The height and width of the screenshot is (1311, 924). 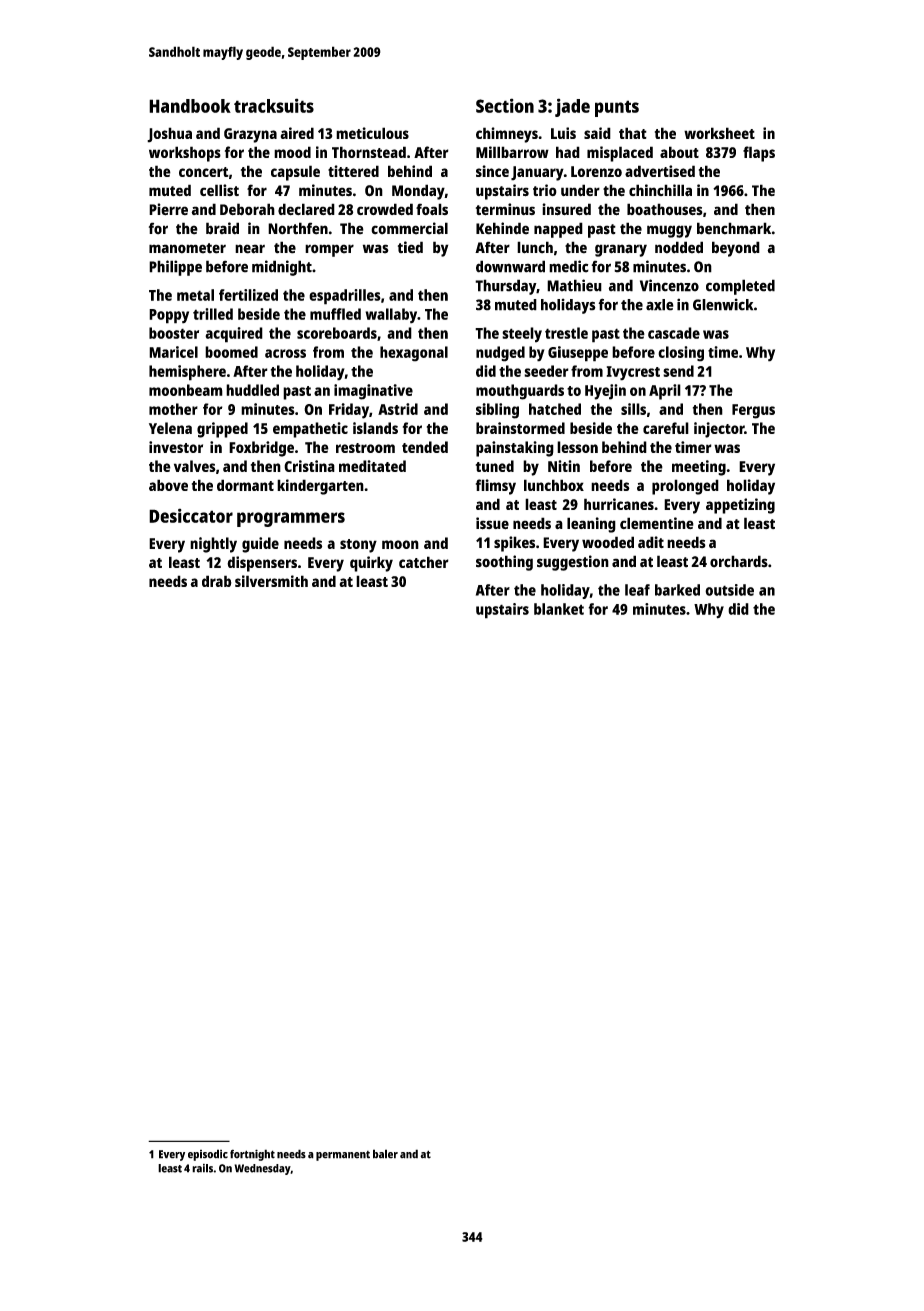 I want to click on rails, so click(x=202, y=1168).
